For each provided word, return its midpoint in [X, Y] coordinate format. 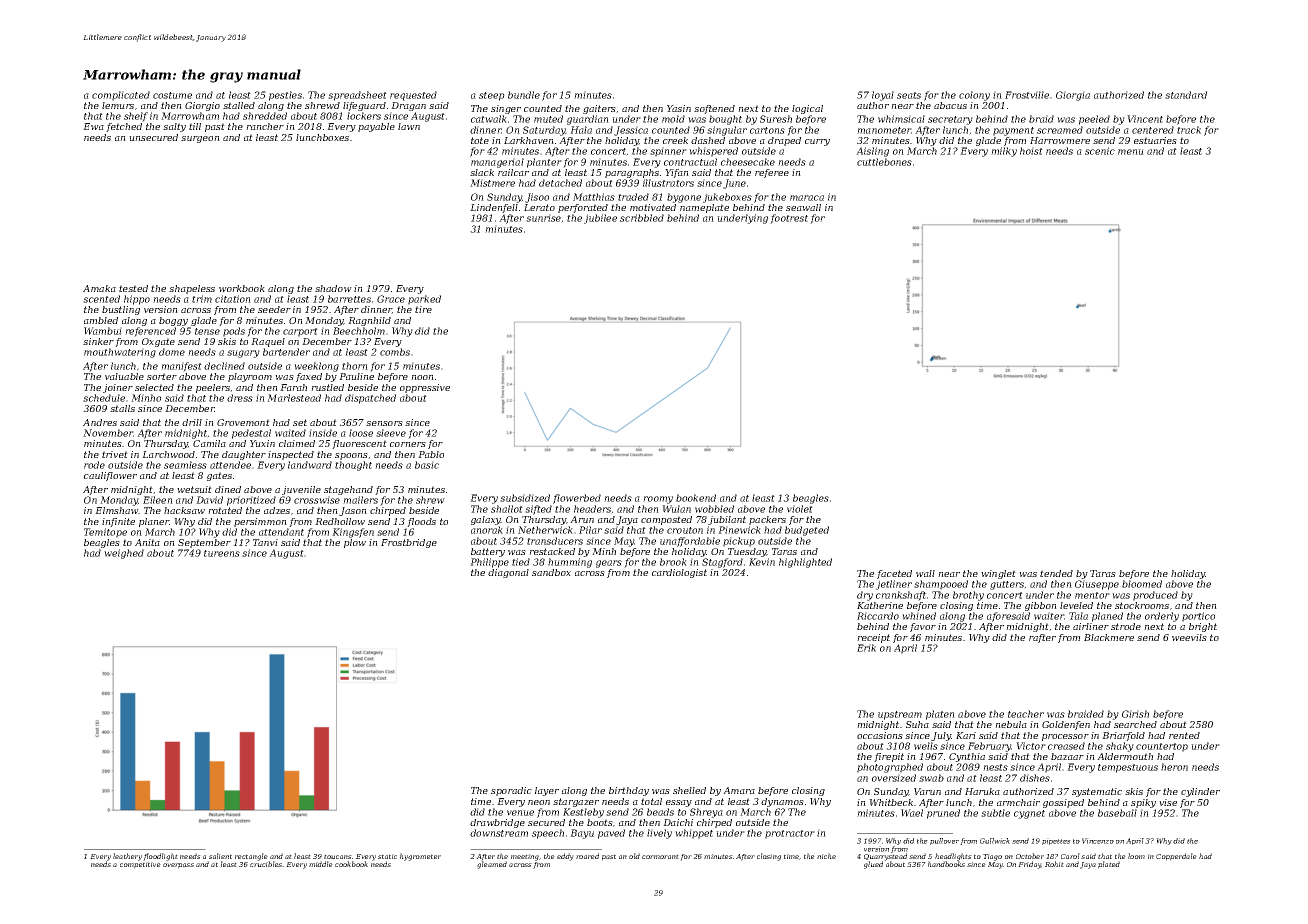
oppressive [425, 388]
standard [1186, 95]
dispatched [370, 399]
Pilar [590, 530]
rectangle [251, 857]
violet [800, 509]
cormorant [660, 856]
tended [1056, 573]
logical [807, 109]
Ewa [93, 126]
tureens [222, 553]
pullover [944, 841]
